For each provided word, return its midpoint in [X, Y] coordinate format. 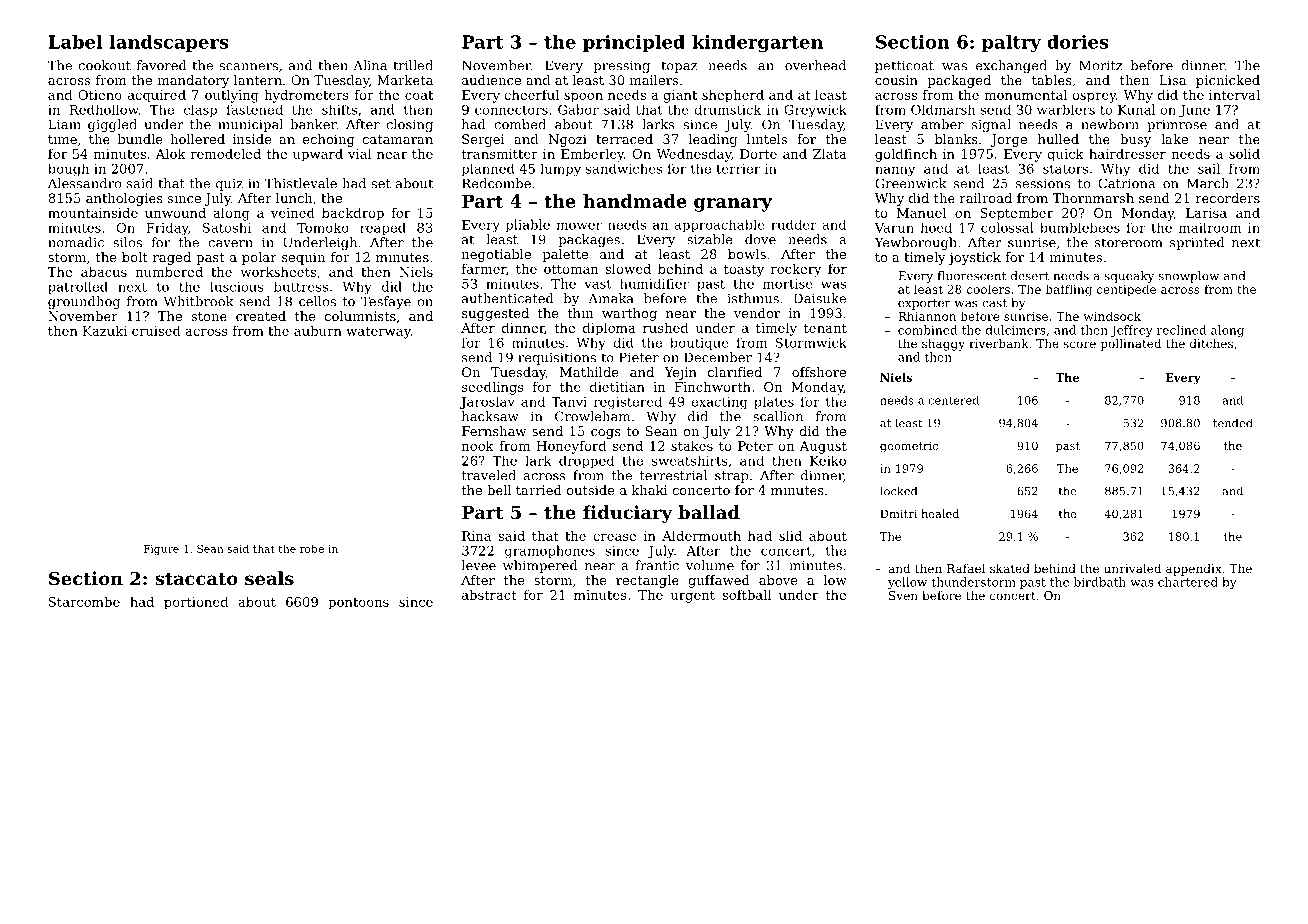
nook [478, 445]
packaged [959, 81]
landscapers [169, 43]
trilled [413, 65]
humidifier [654, 284]
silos [127, 242]
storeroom [1129, 243]
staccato [196, 579]
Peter [755, 446]
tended [1233, 423]
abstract [489, 595]
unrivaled [1133, 568]
